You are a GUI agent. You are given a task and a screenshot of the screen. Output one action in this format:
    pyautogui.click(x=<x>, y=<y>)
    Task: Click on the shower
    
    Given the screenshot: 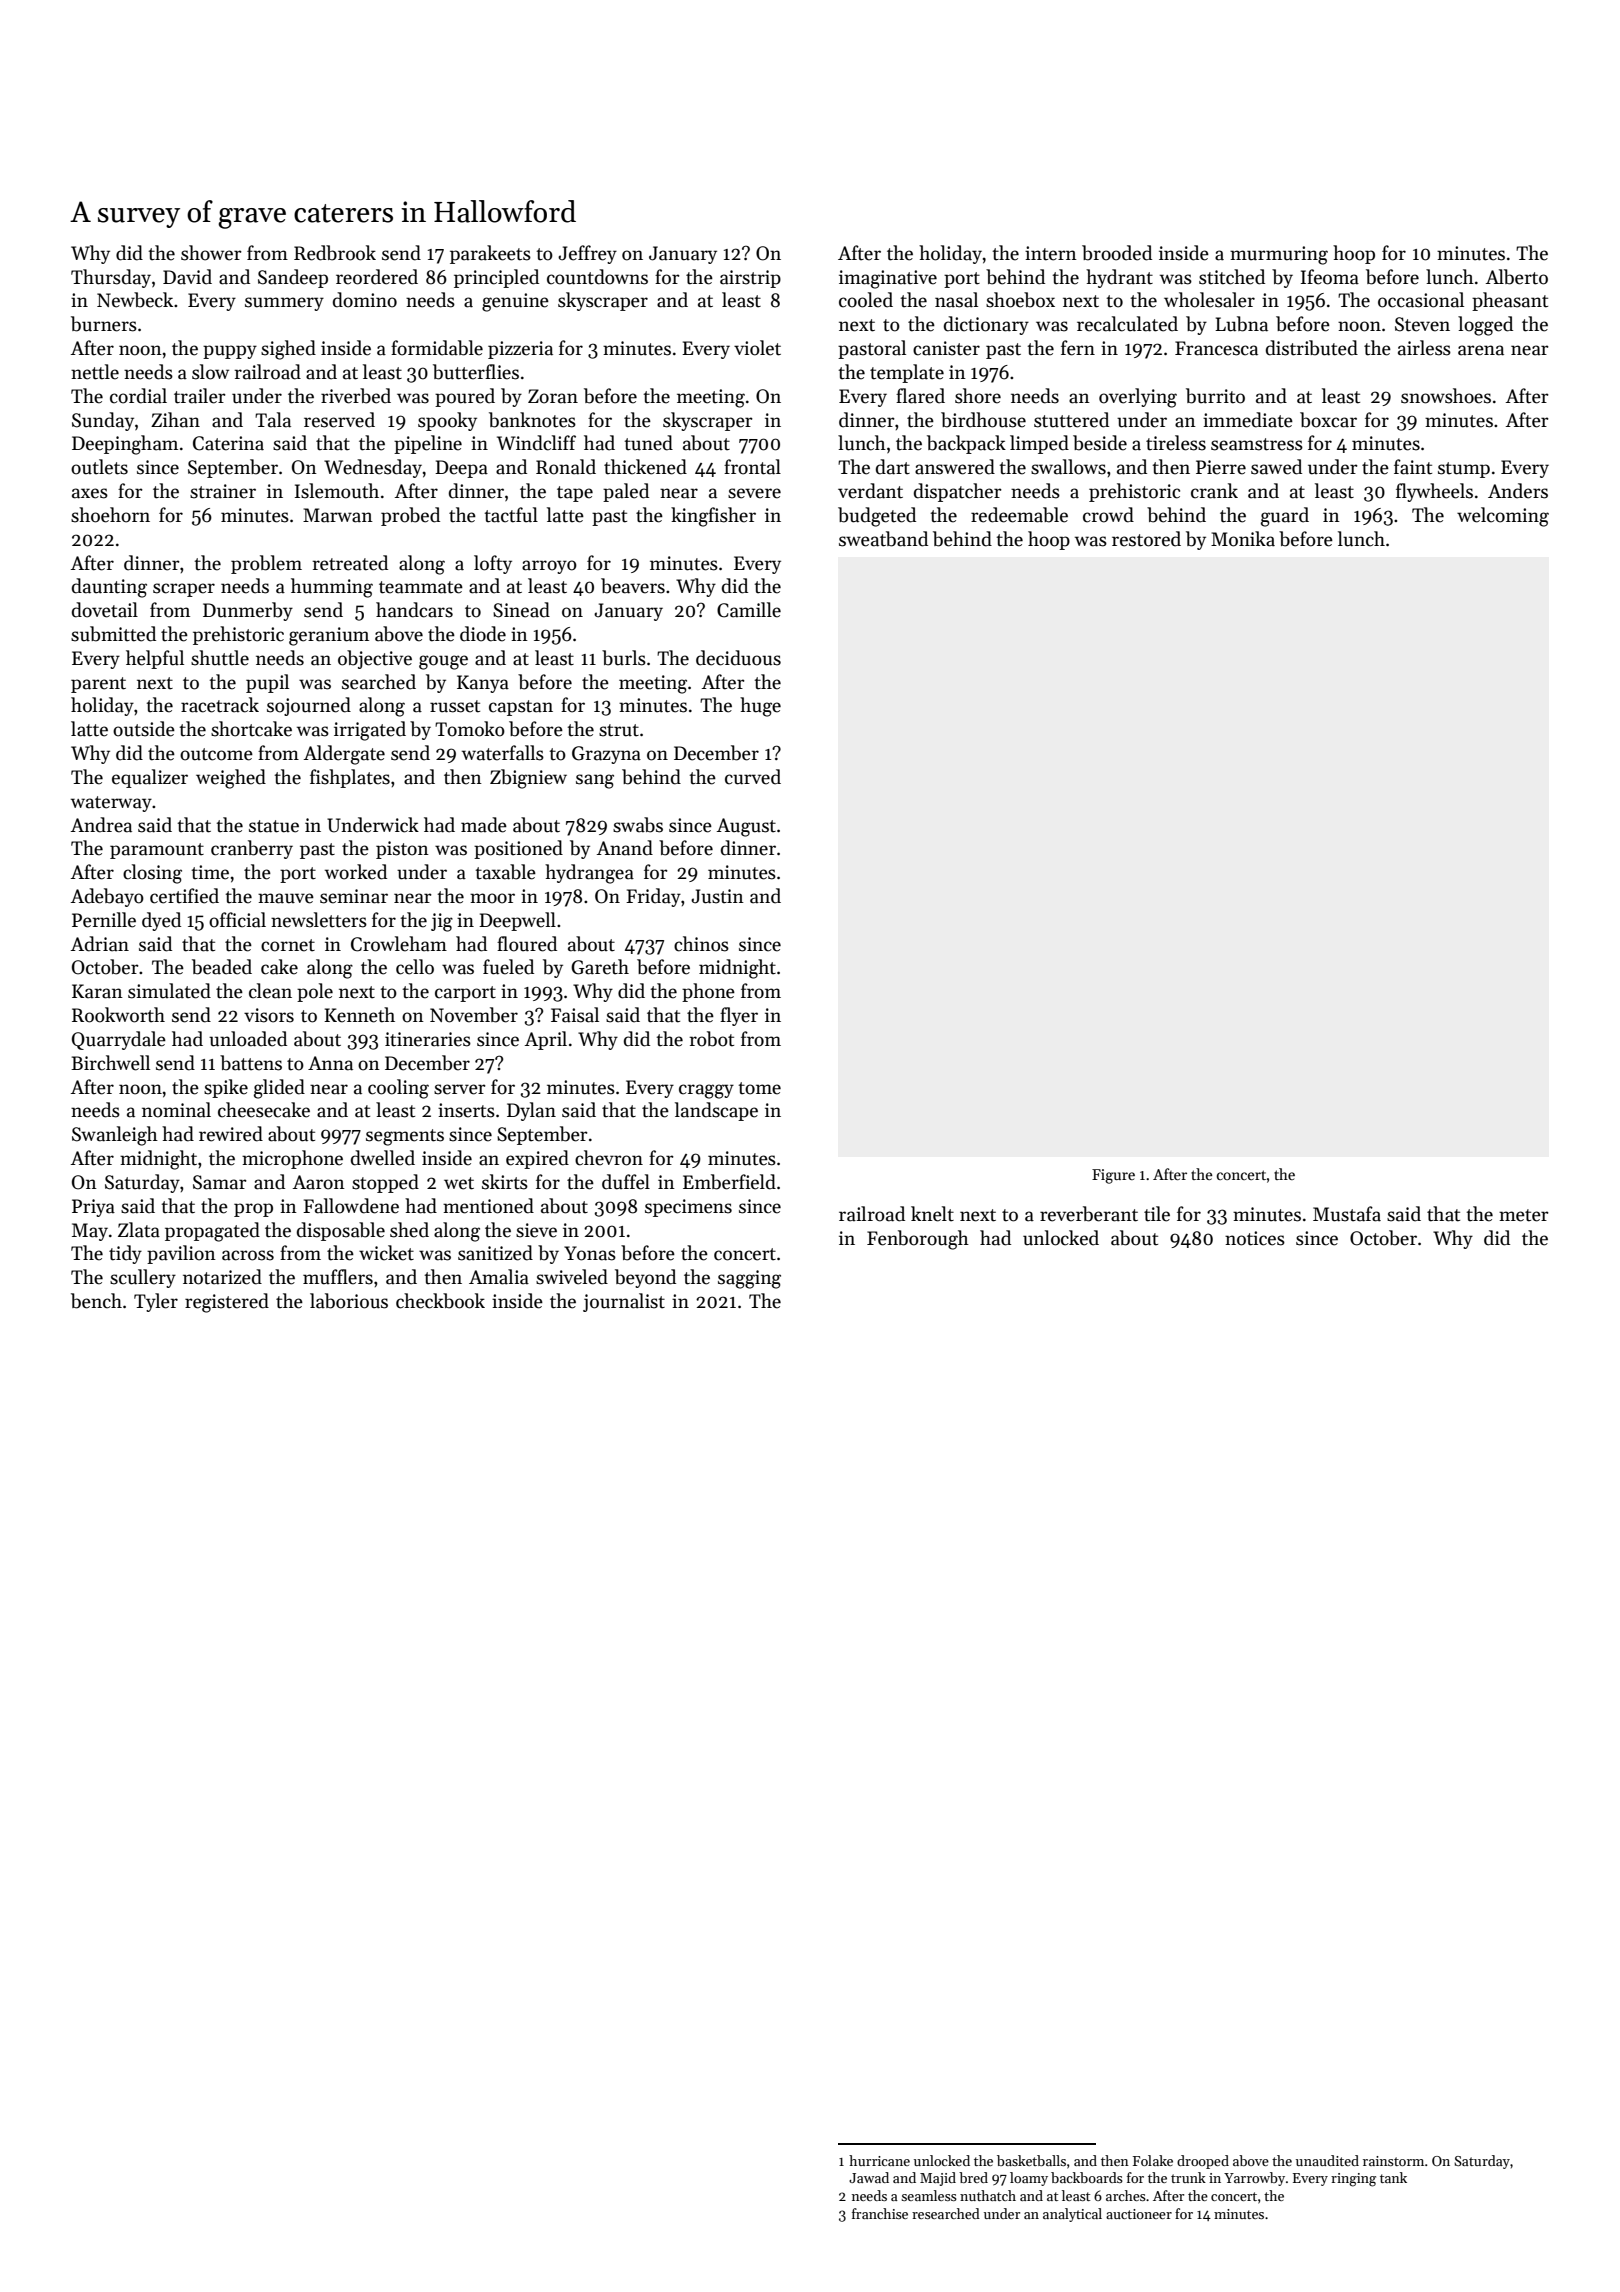 What is the action you would take?
    pyautogui.click(x=211, y=253)
